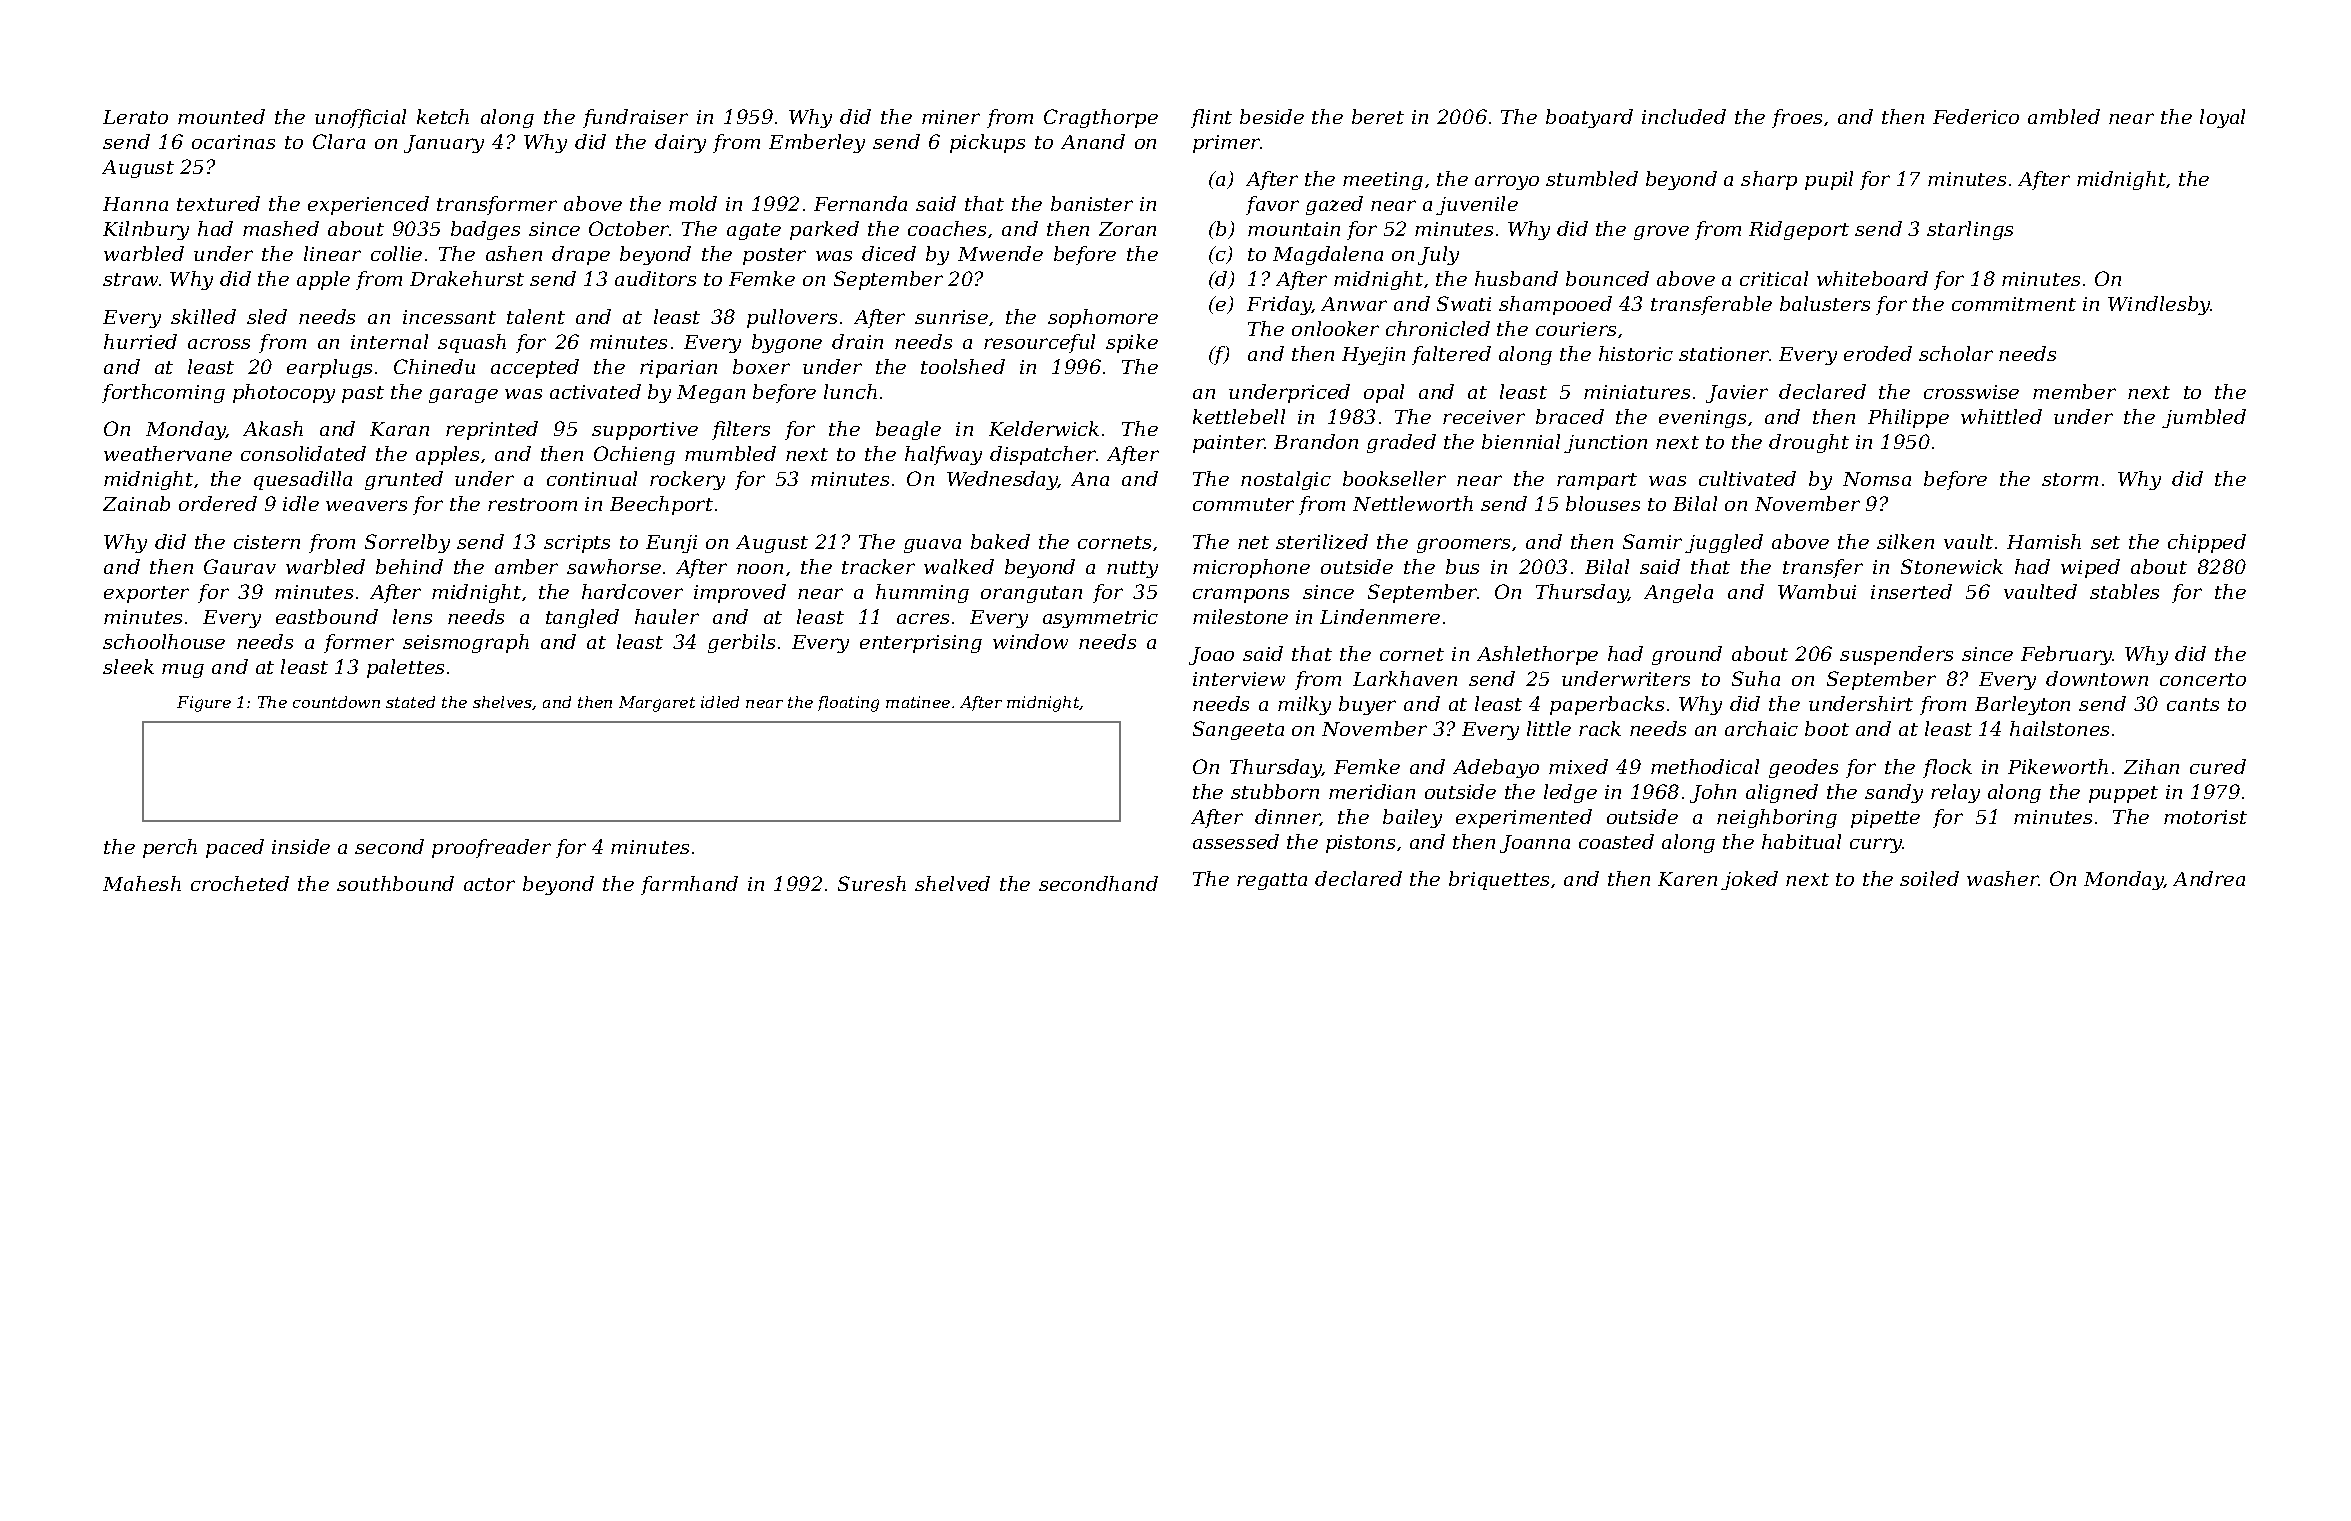 This screenshot has height=1521, width=2351. I want to click on ambled, so click(2064, 116).
